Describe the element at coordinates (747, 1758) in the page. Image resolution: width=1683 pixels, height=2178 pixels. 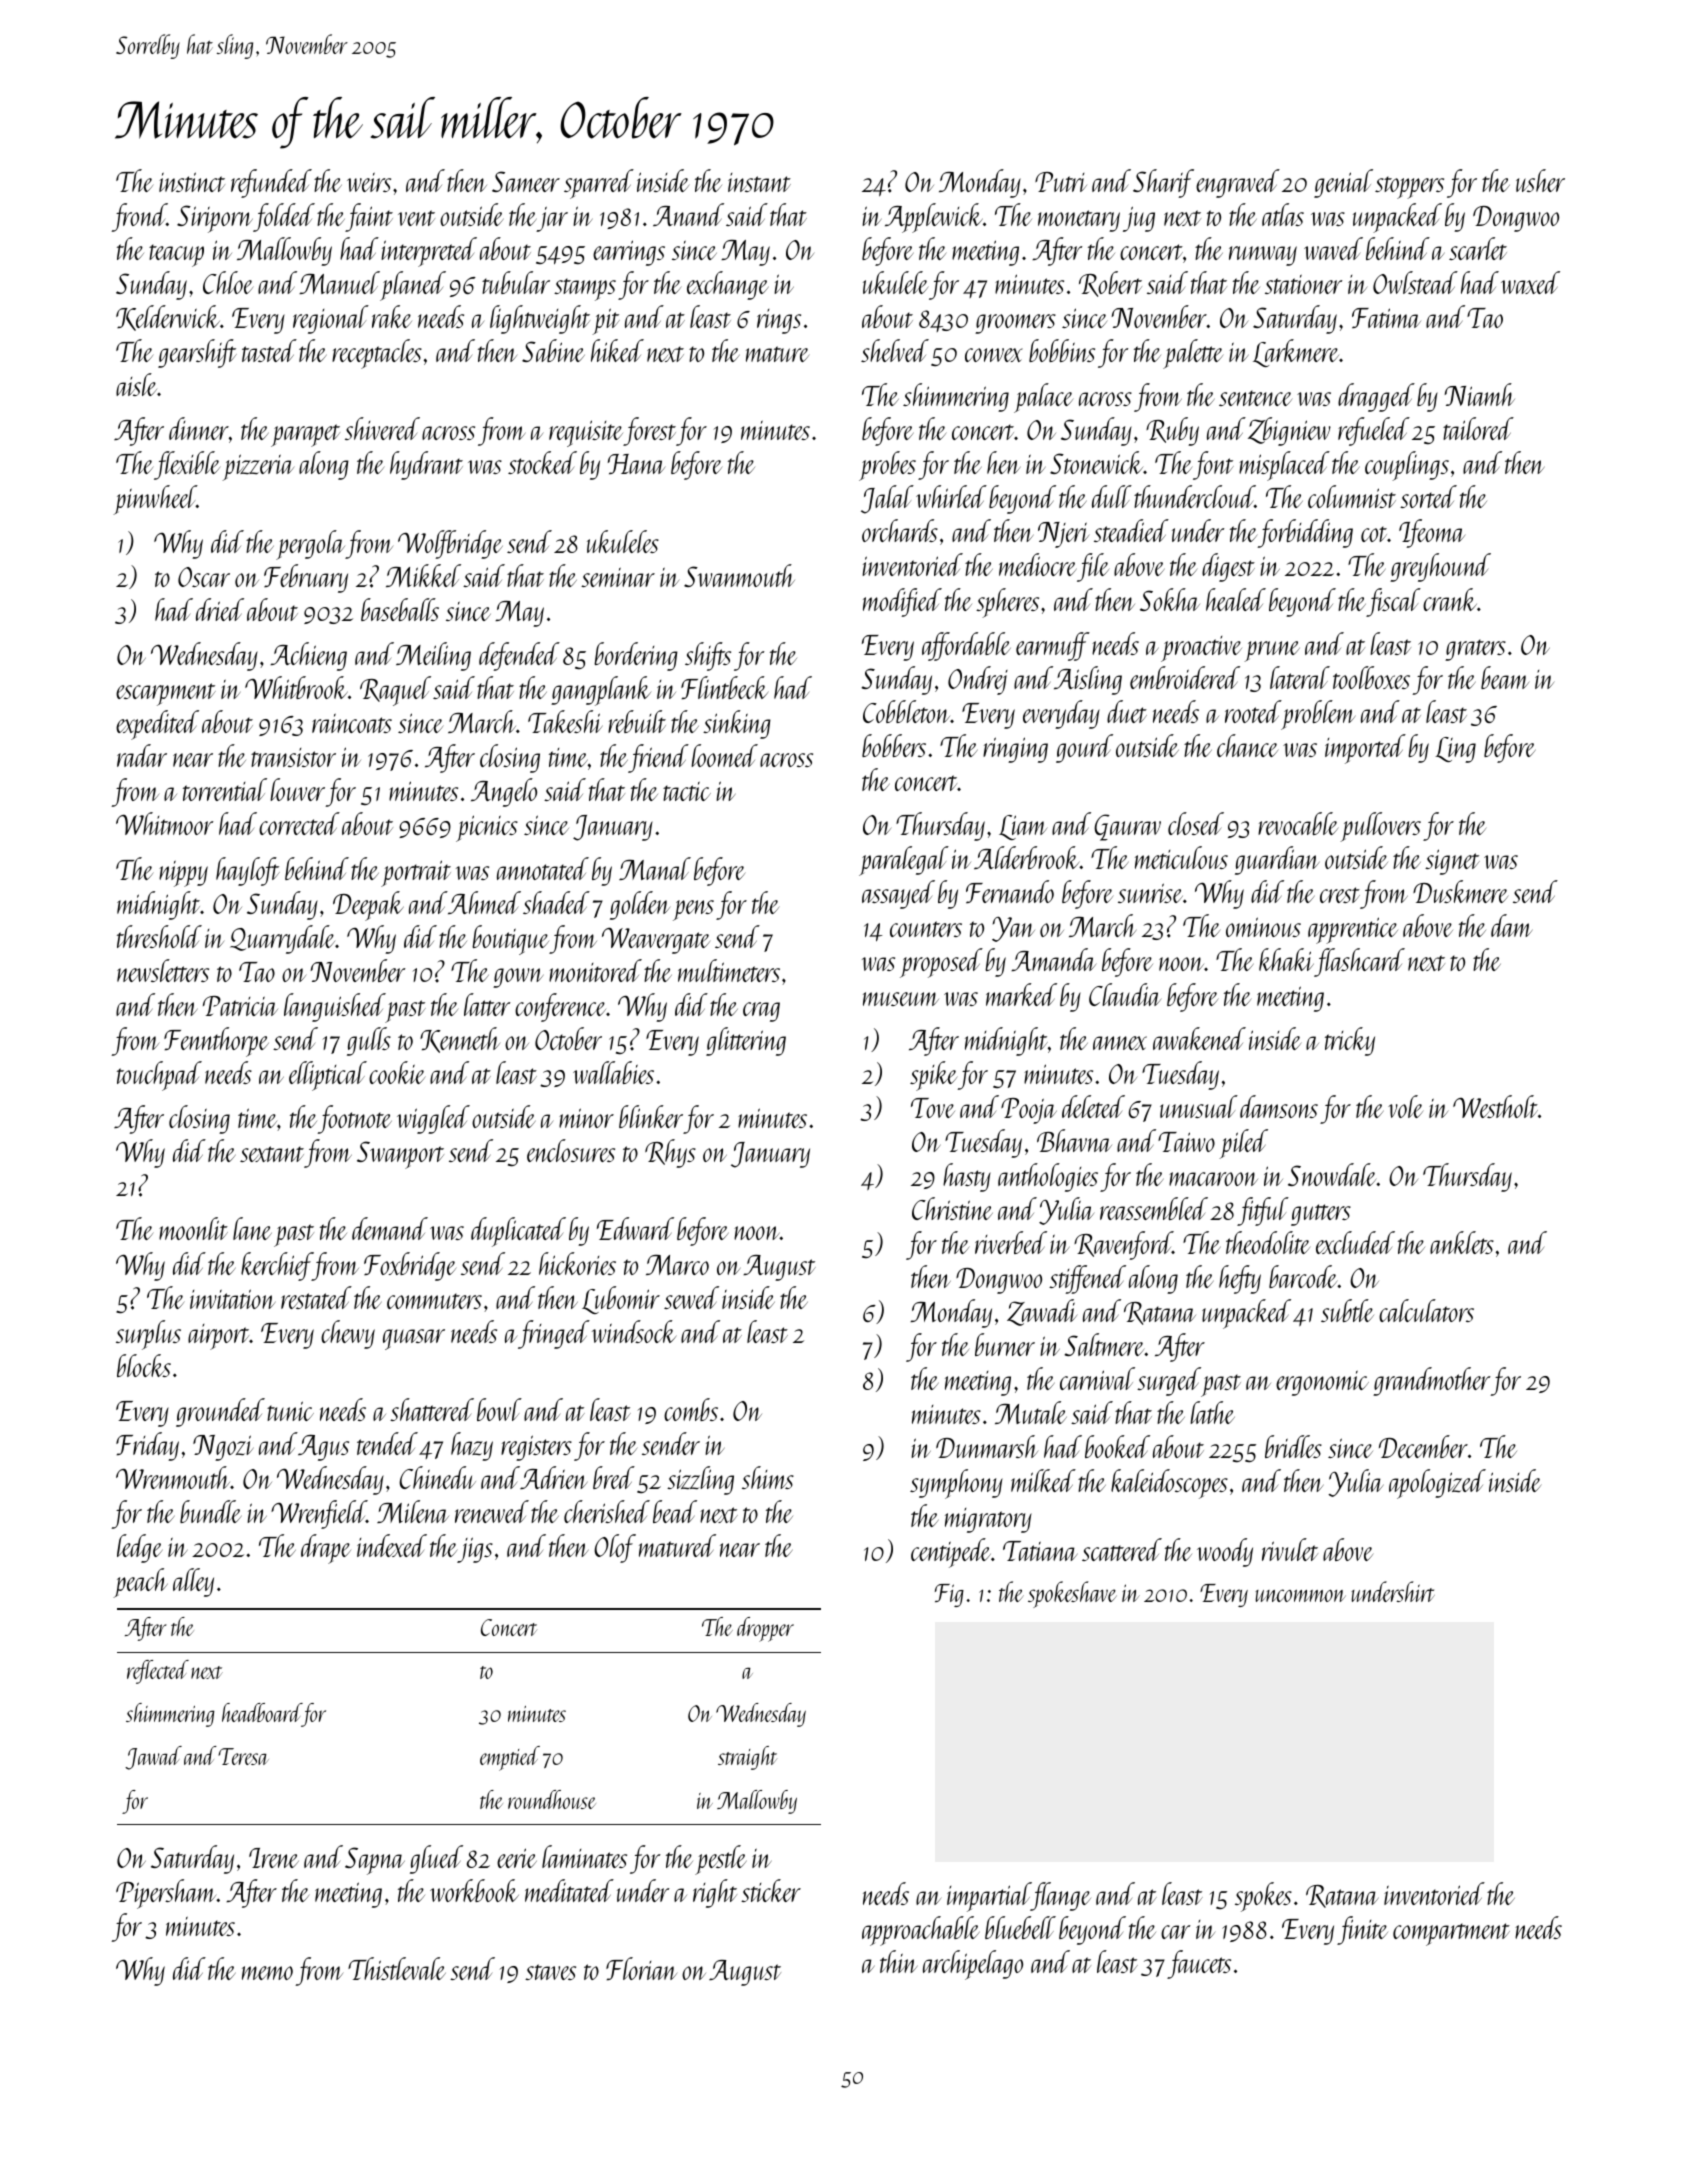
I see `straight` at that location.
